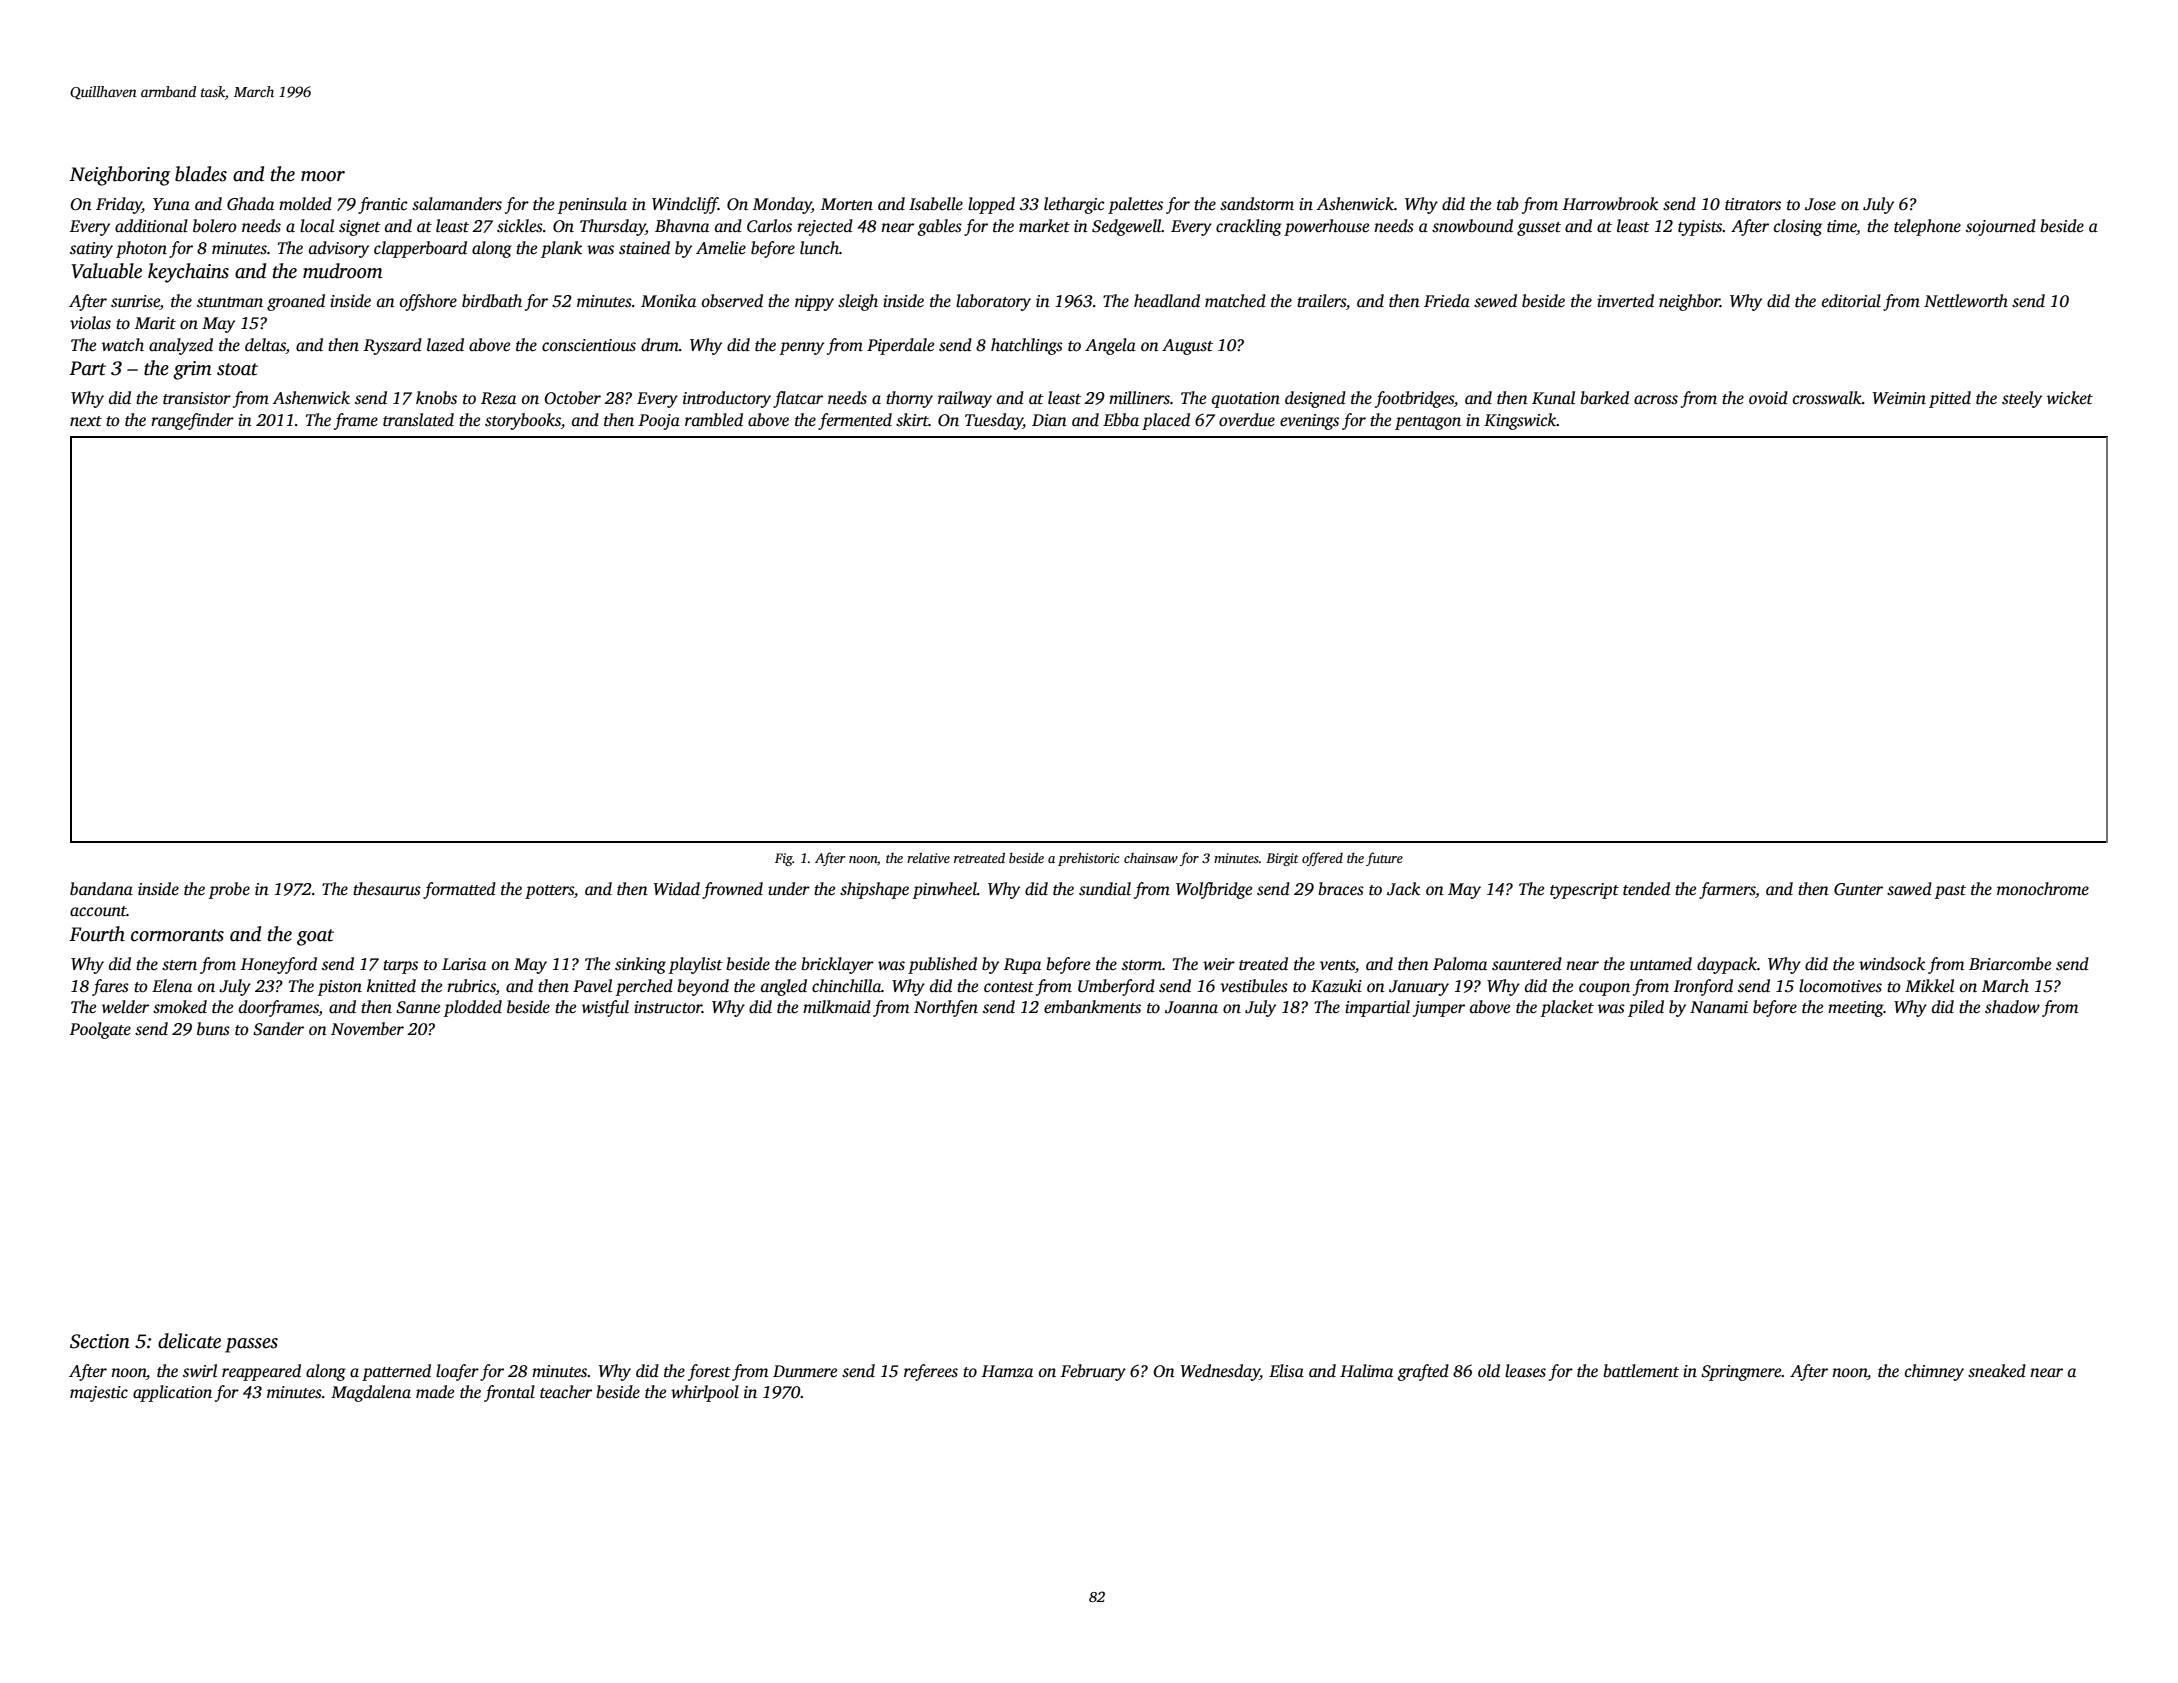  I want to click on ovoid, so click(1768, 398).
